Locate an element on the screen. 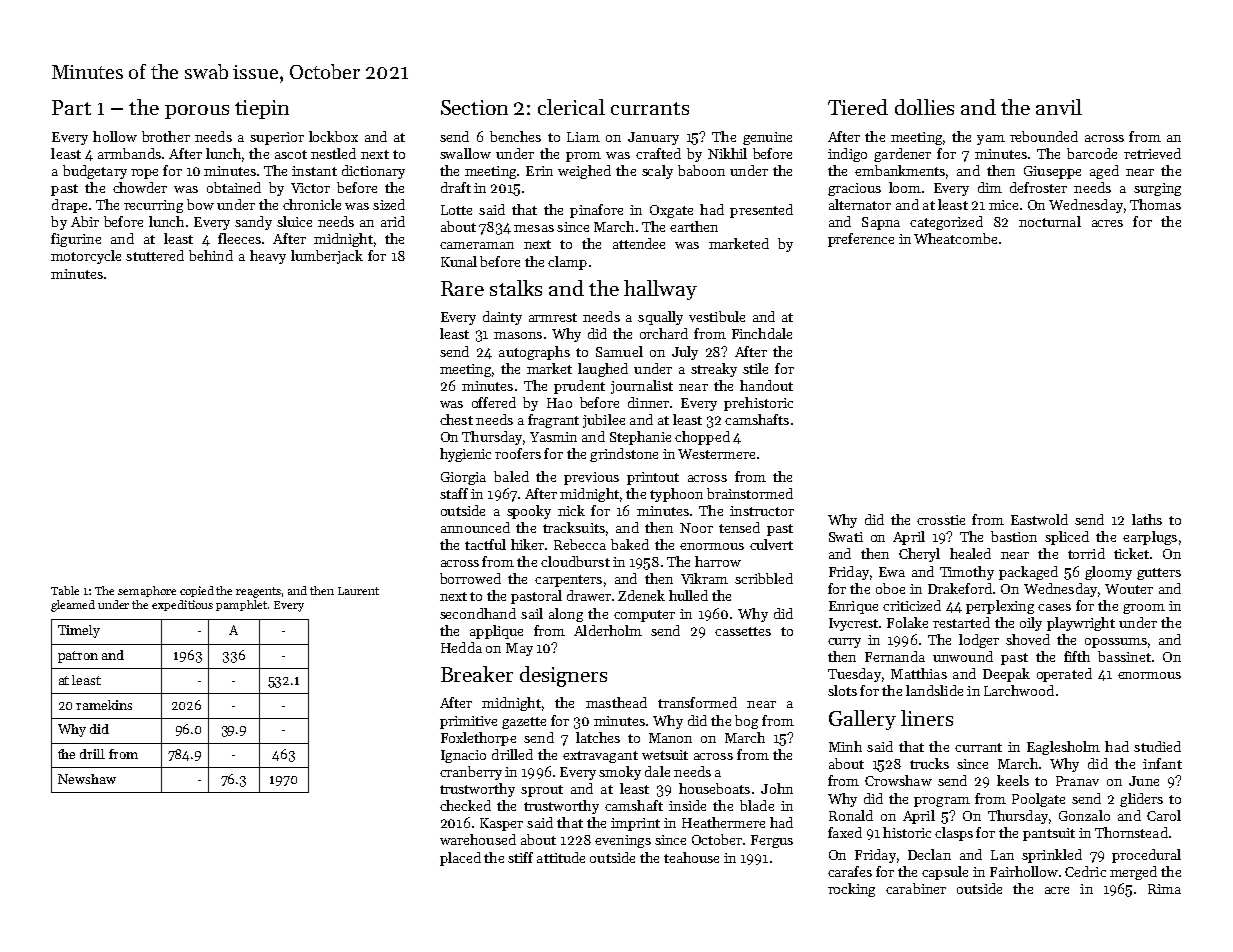 This screenshot has height=952, width=1233. previous is located at coordinates (591, 478).
